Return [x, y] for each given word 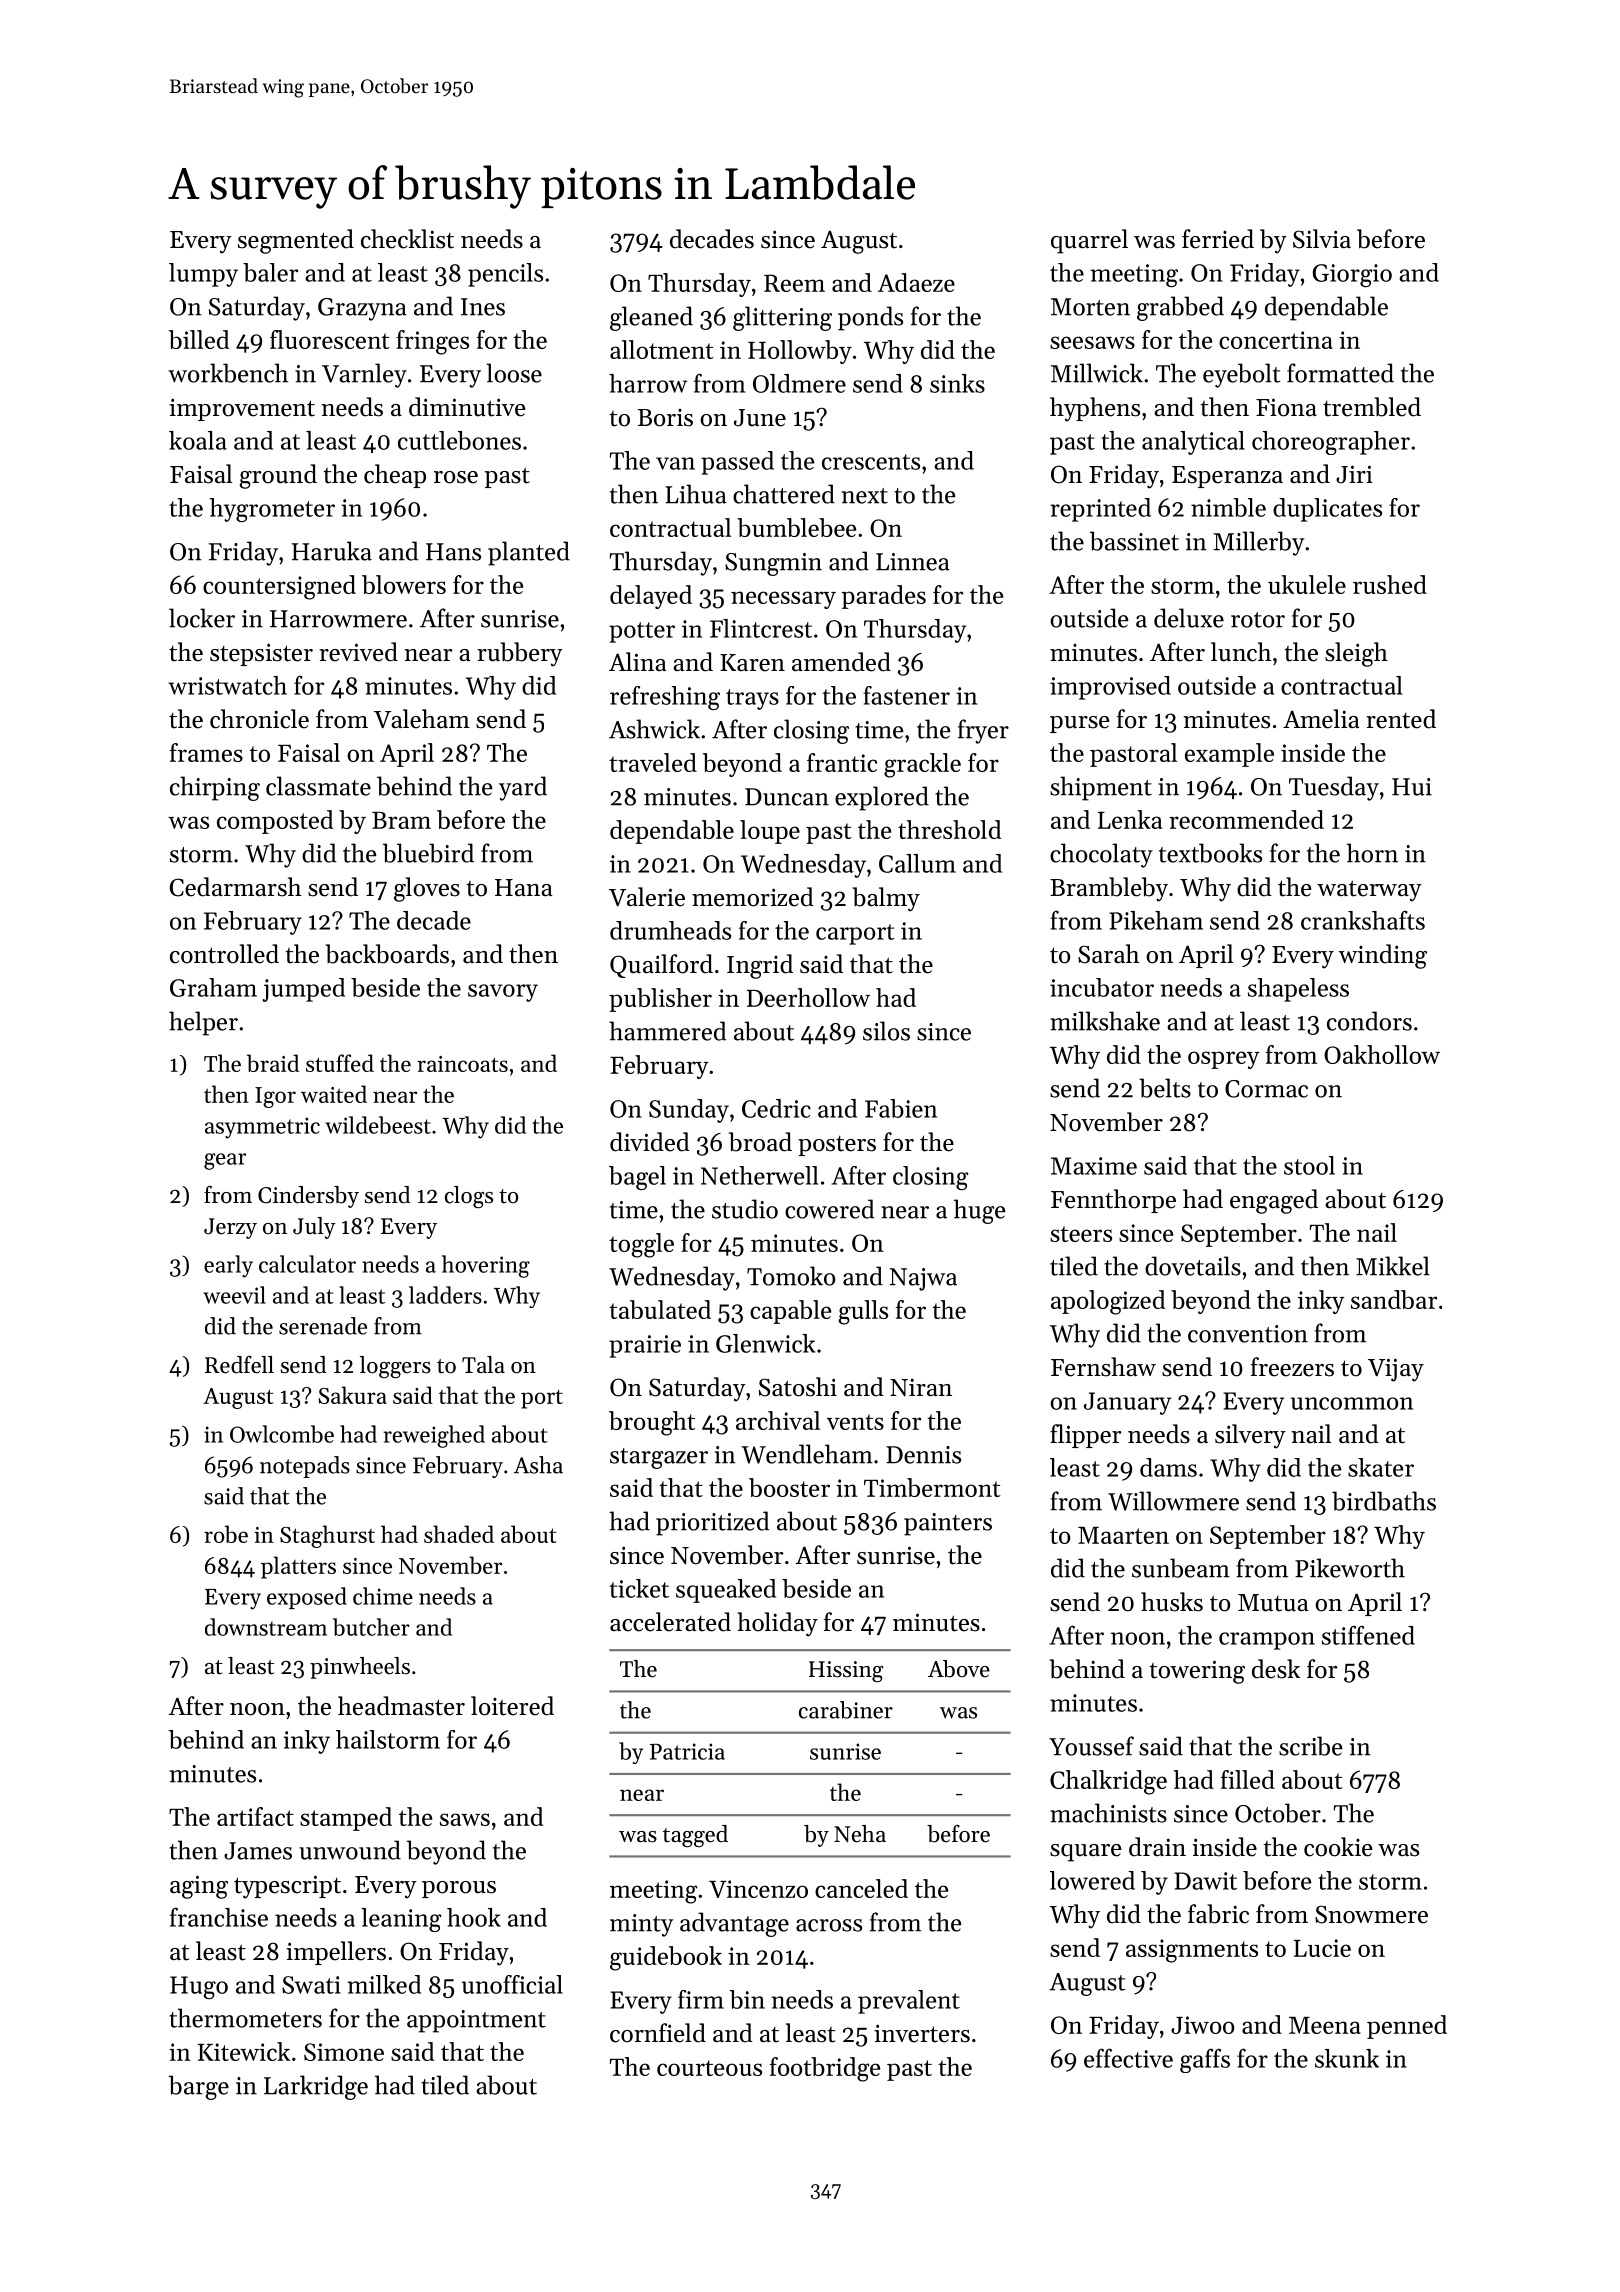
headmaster [401, 1706]
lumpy [203, 275]
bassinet [1134, 541]
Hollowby [800, 352]
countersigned [279, 587]
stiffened [1368, 1635]
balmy [886, 899]
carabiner [846, 1710]
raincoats [462, 1064]
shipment [1101, 788]
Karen [752, 663]
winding [1383, 956]
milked [384, 1984]
